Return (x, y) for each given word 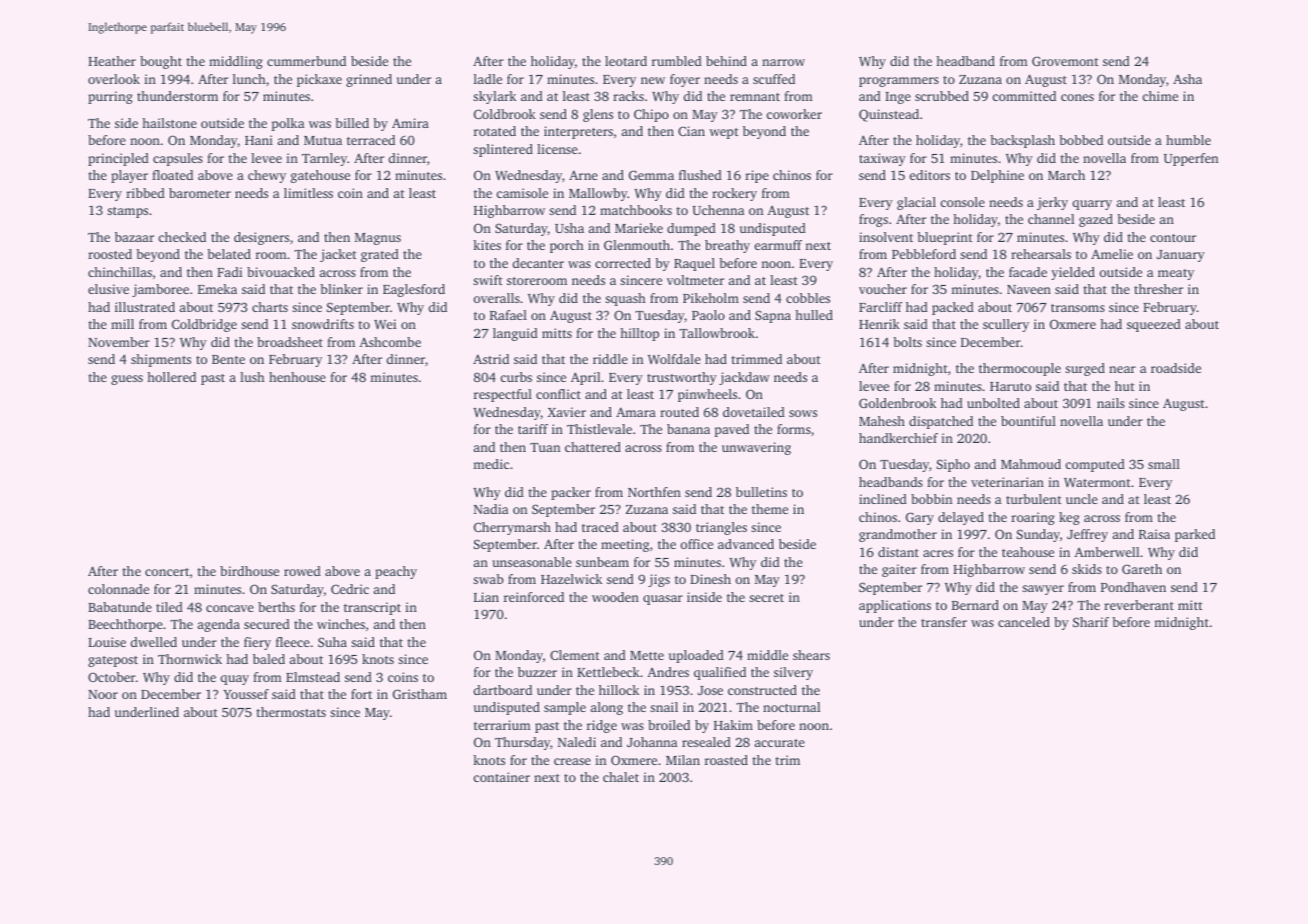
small (1164, 464)
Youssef (246, 694)
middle (767, 655)
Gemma (651, 175)
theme (770, 509)
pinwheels (707, 395)
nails (1111, 403)
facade (1028, 272)
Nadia (491, 509)
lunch (249, 79)
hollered (171, 377)
